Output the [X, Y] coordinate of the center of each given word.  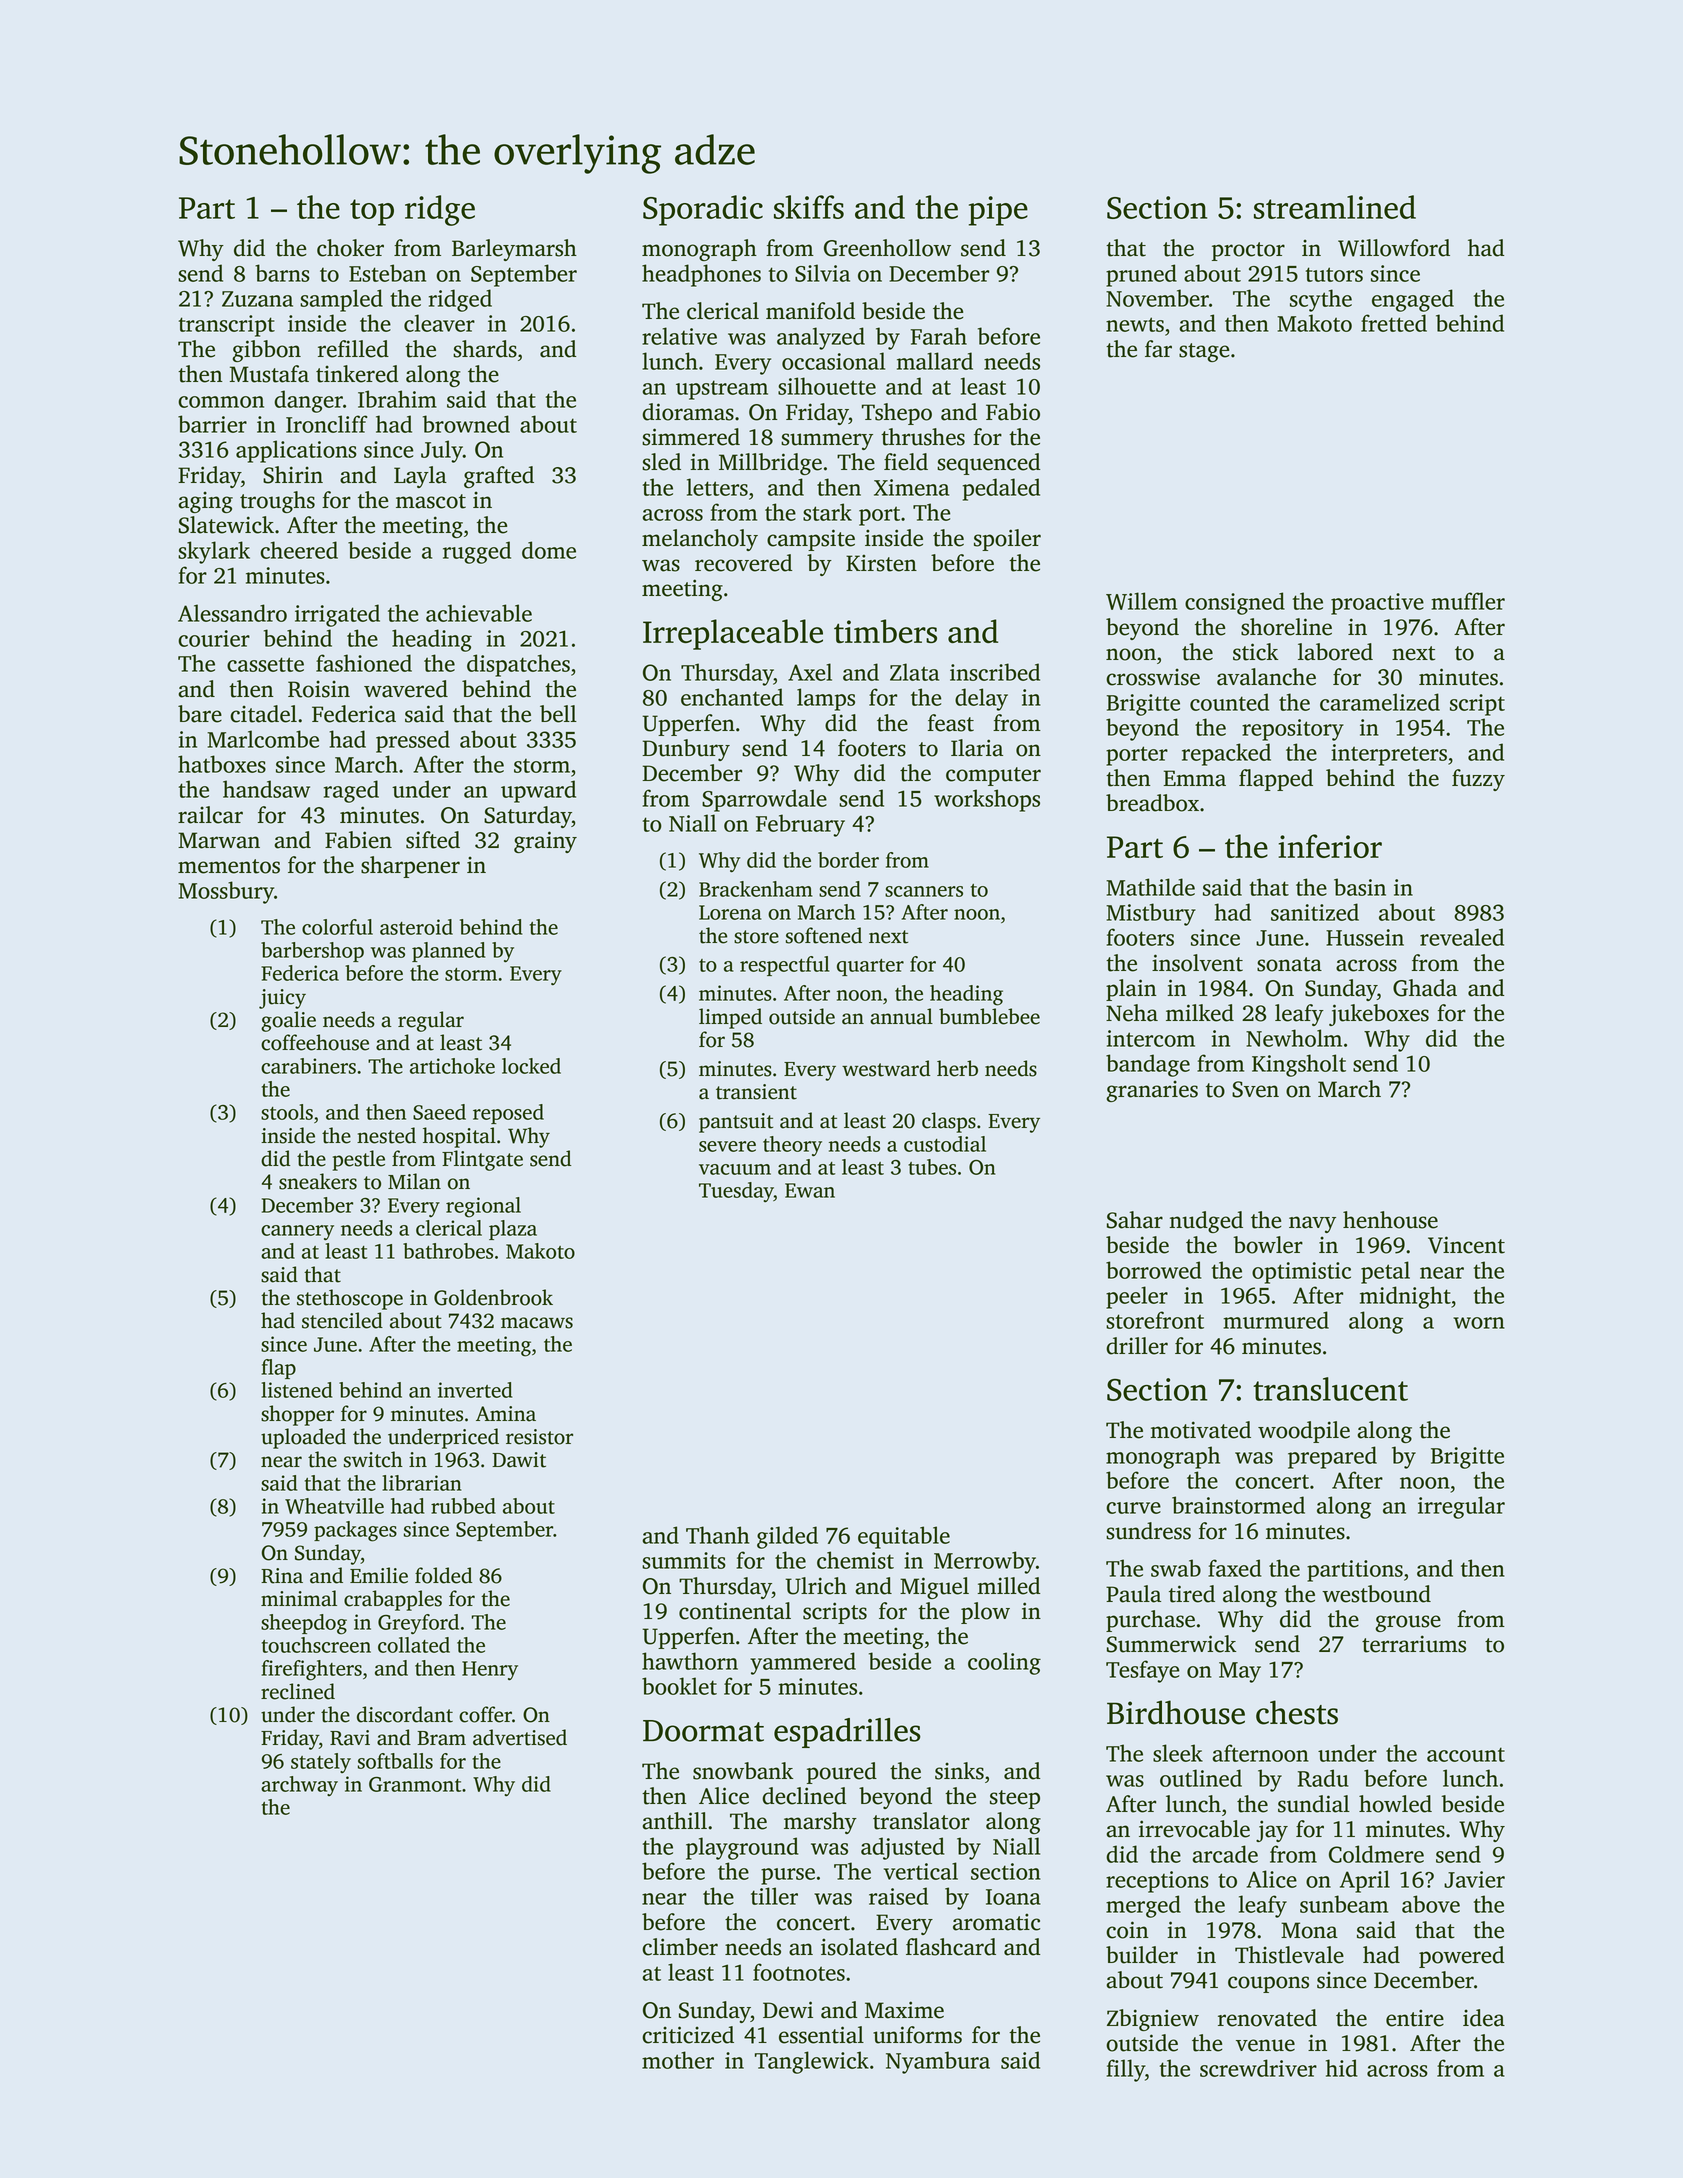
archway [299, 1786]
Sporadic [703, 210]
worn [1479, 1323]
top [372, 212]
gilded [787, 1537]
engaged [1413, 300]
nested [386, 1135]
